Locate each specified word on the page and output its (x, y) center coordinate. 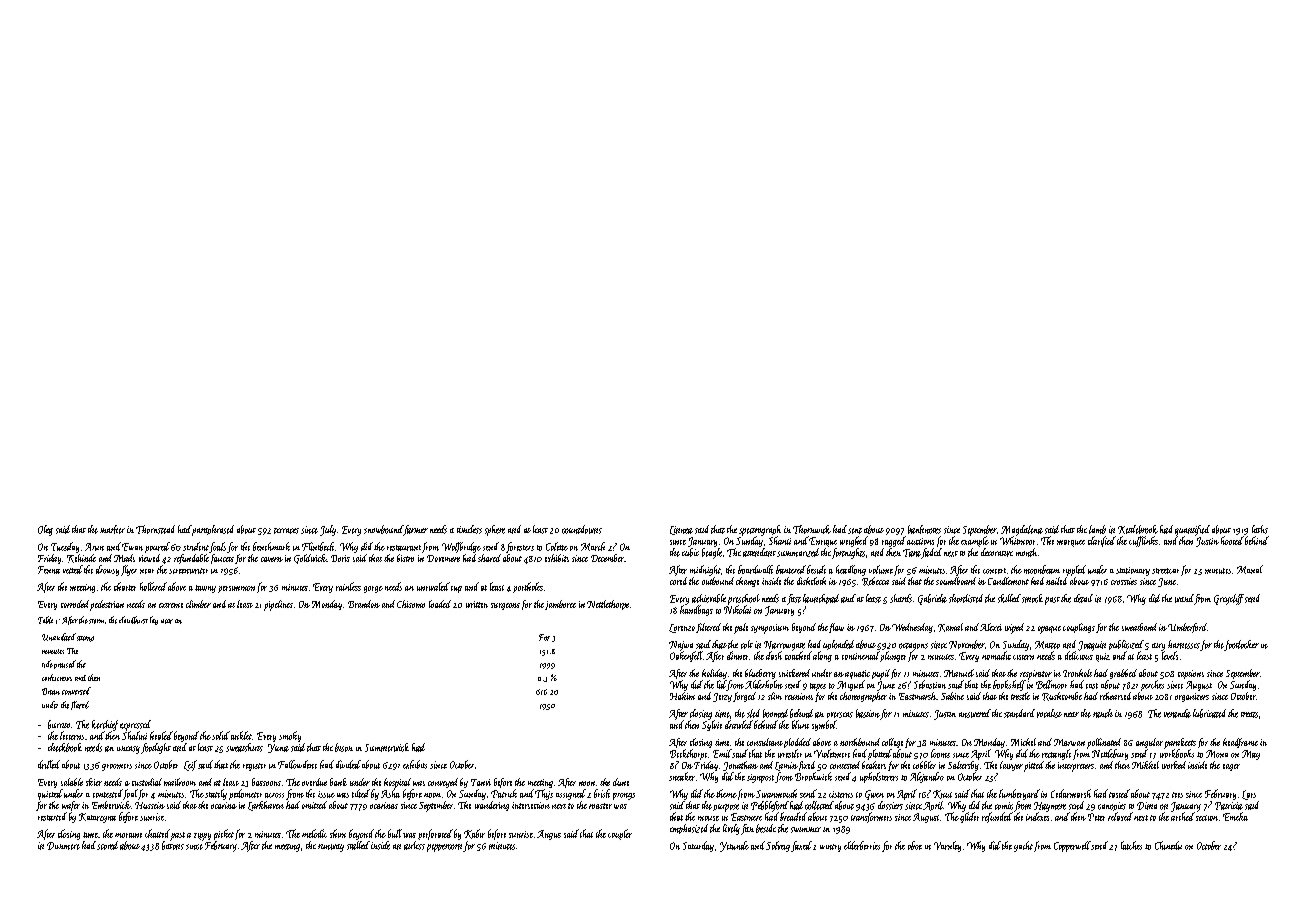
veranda (1177, 713)
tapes (818, 687)
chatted (157, 833)
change (747, 582)
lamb (1097, 529)
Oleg (45, 530)
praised (65, 664)
